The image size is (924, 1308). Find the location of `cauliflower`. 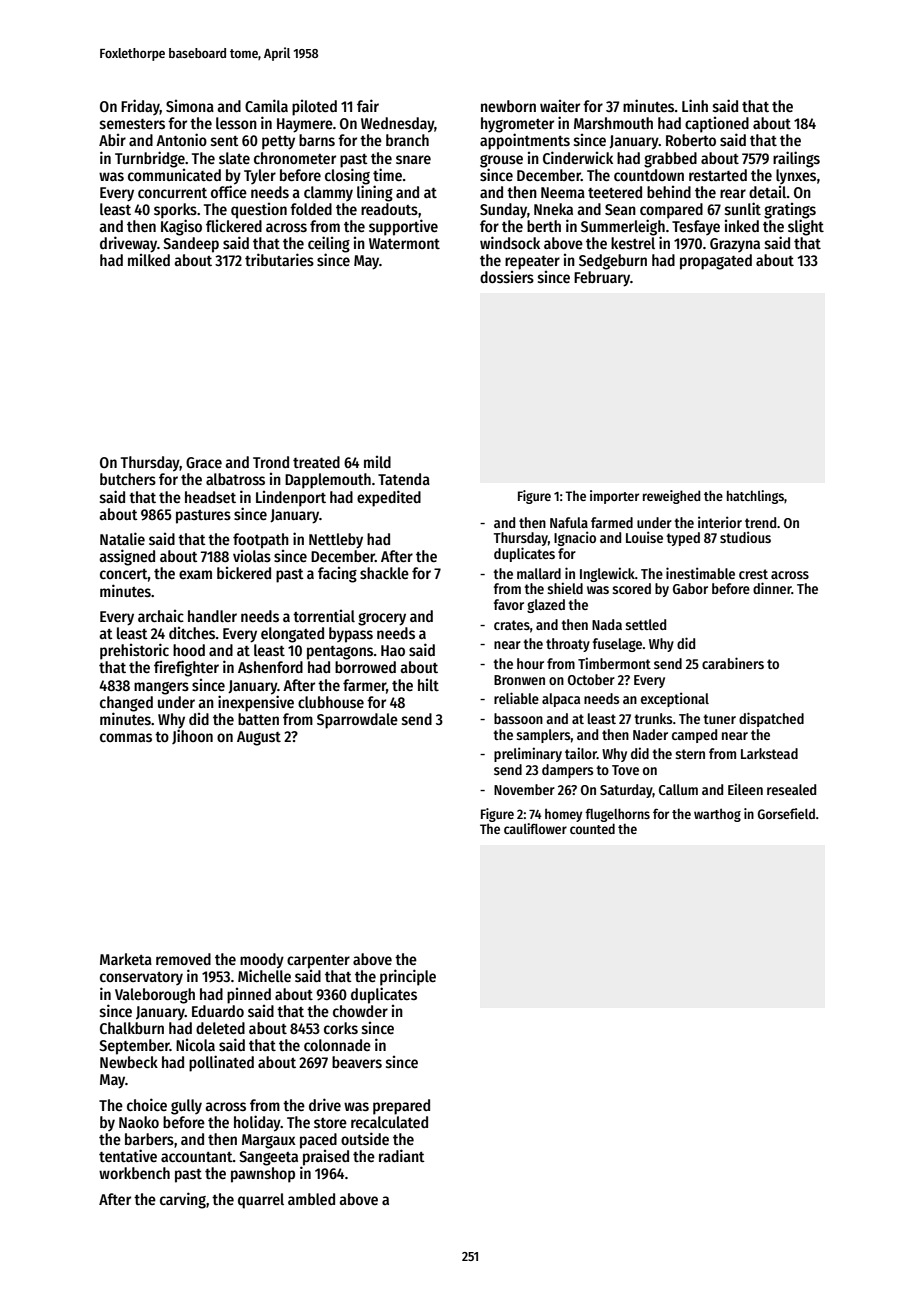

cauliflower is located at coordinates (535, 828).
